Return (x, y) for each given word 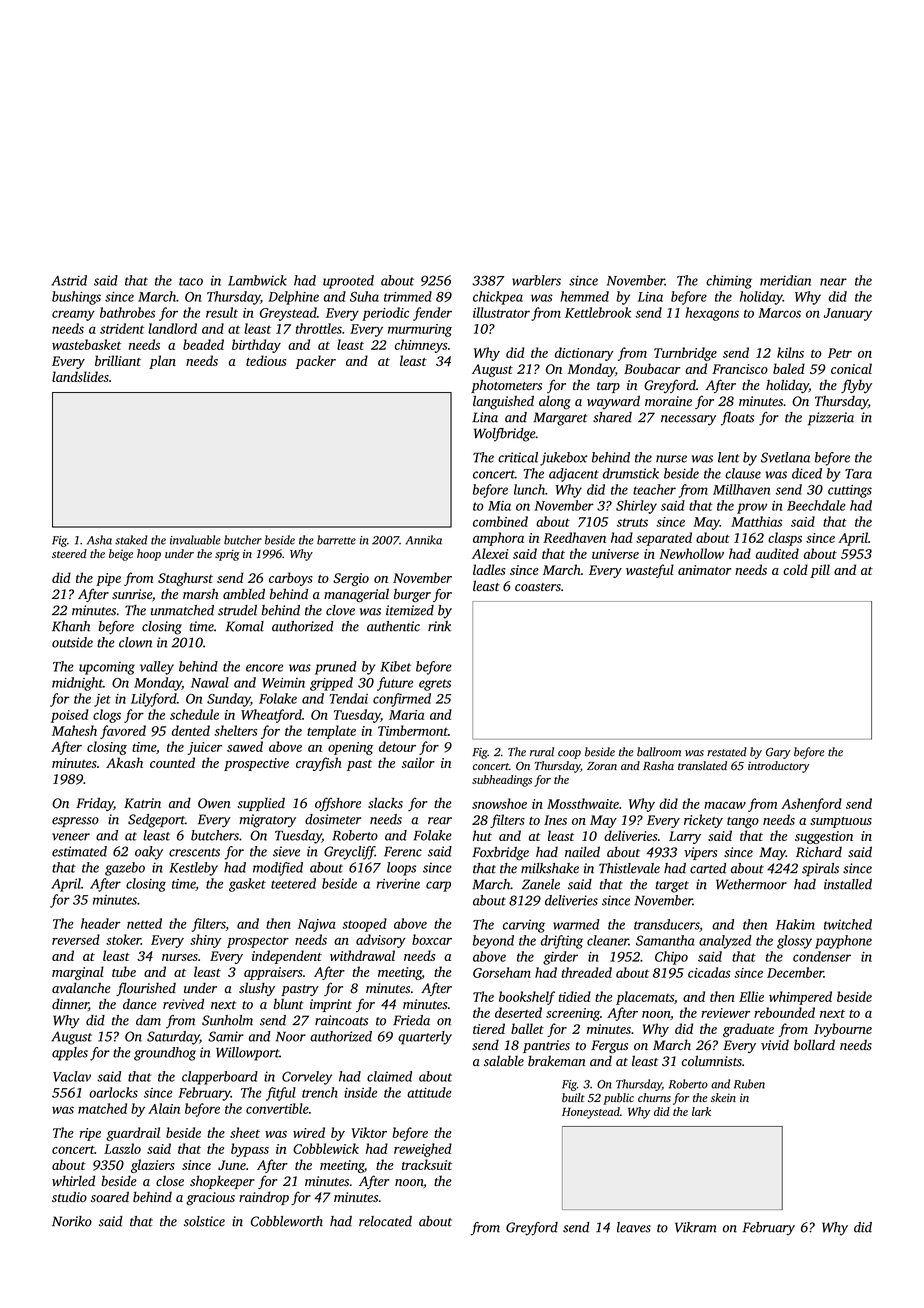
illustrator (501, 312)
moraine (668, 401)
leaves (634, 1227)
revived (183, 1003)
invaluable (195, 540)
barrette (336, 540)
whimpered (800, 998)
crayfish (319, 764)
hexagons (712, 314)
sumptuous (841, 822)
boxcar (432, 939)
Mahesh (74, 730)
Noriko (72, 1221)
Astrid (69, 280)
